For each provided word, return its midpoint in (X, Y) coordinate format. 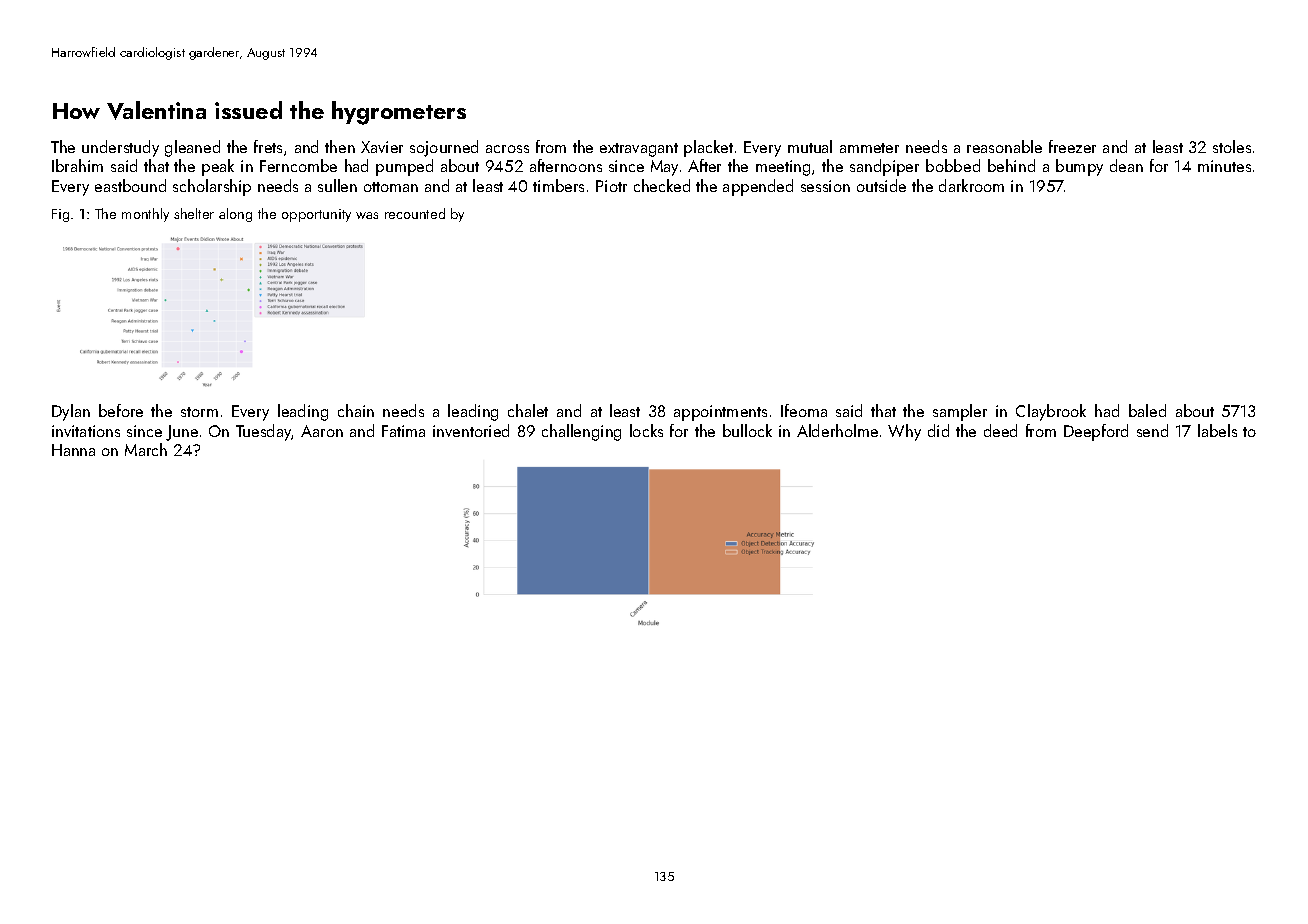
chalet (528, 410)
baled (1147, 410)
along (235, 215)
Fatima (403, 431)
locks (646, 430)
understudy (120, 148)
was (367, 215)
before (121, 410)
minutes (1224, 166)
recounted (415, 213)
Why (904, 432)
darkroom (971, 185)
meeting (783, 168)
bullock (747, 430)
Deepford (1096, 432)
